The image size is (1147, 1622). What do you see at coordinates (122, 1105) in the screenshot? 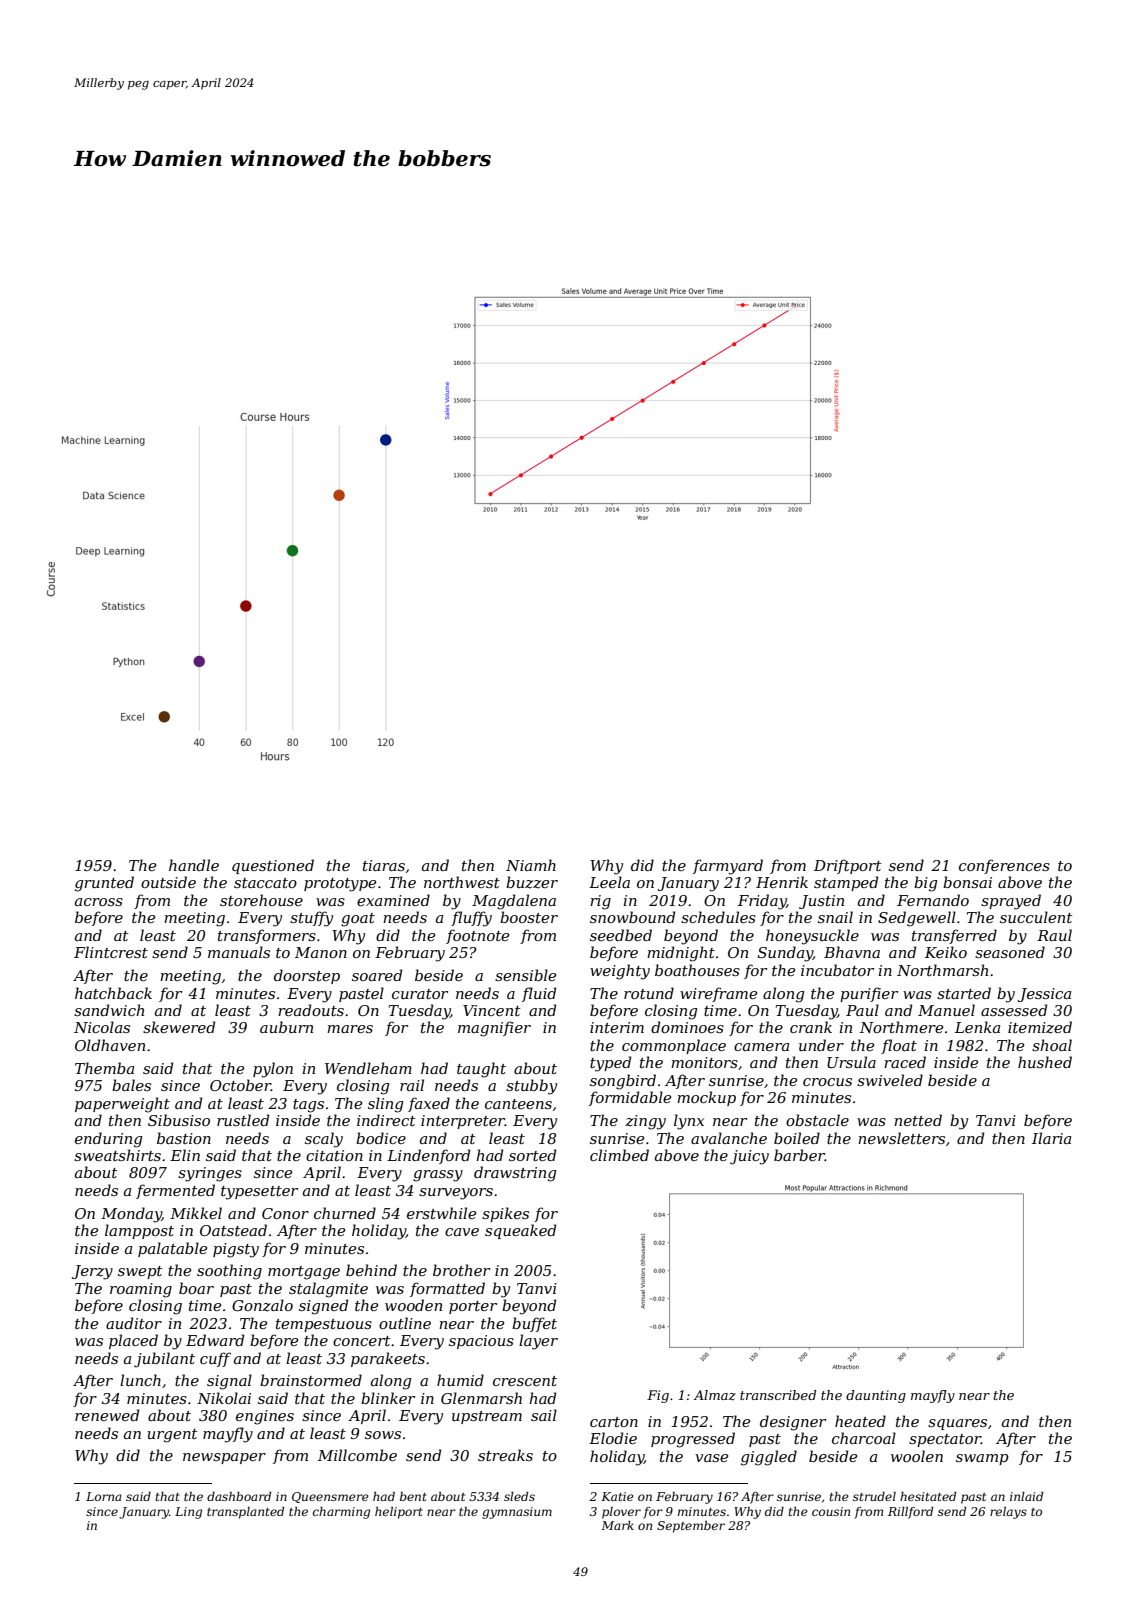
I see `paperweight` at bounding box center [122, 1105].
